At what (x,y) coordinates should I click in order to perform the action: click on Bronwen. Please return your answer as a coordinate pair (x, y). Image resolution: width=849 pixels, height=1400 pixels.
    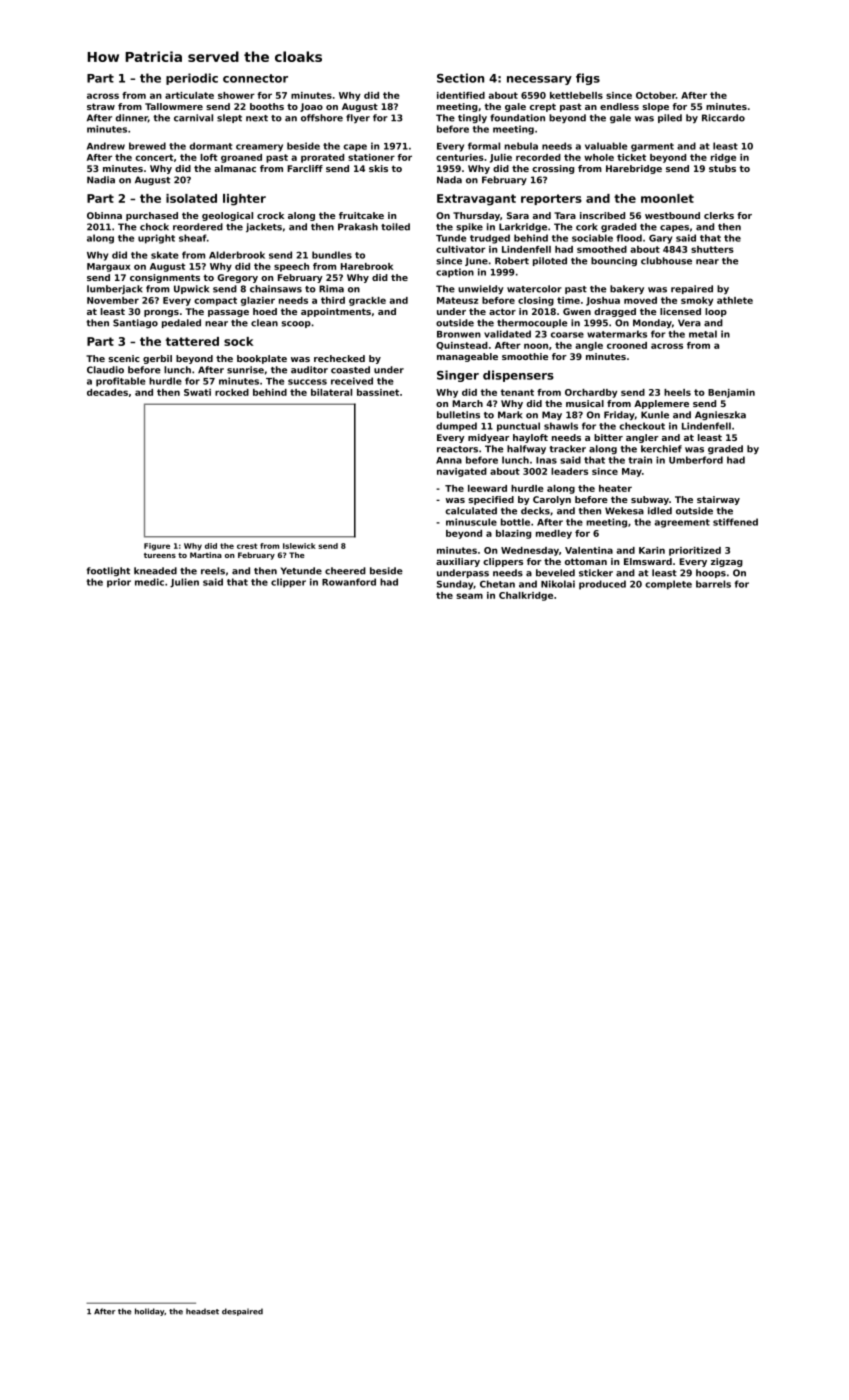
    Looking at the image, I should click on (459, 334).
